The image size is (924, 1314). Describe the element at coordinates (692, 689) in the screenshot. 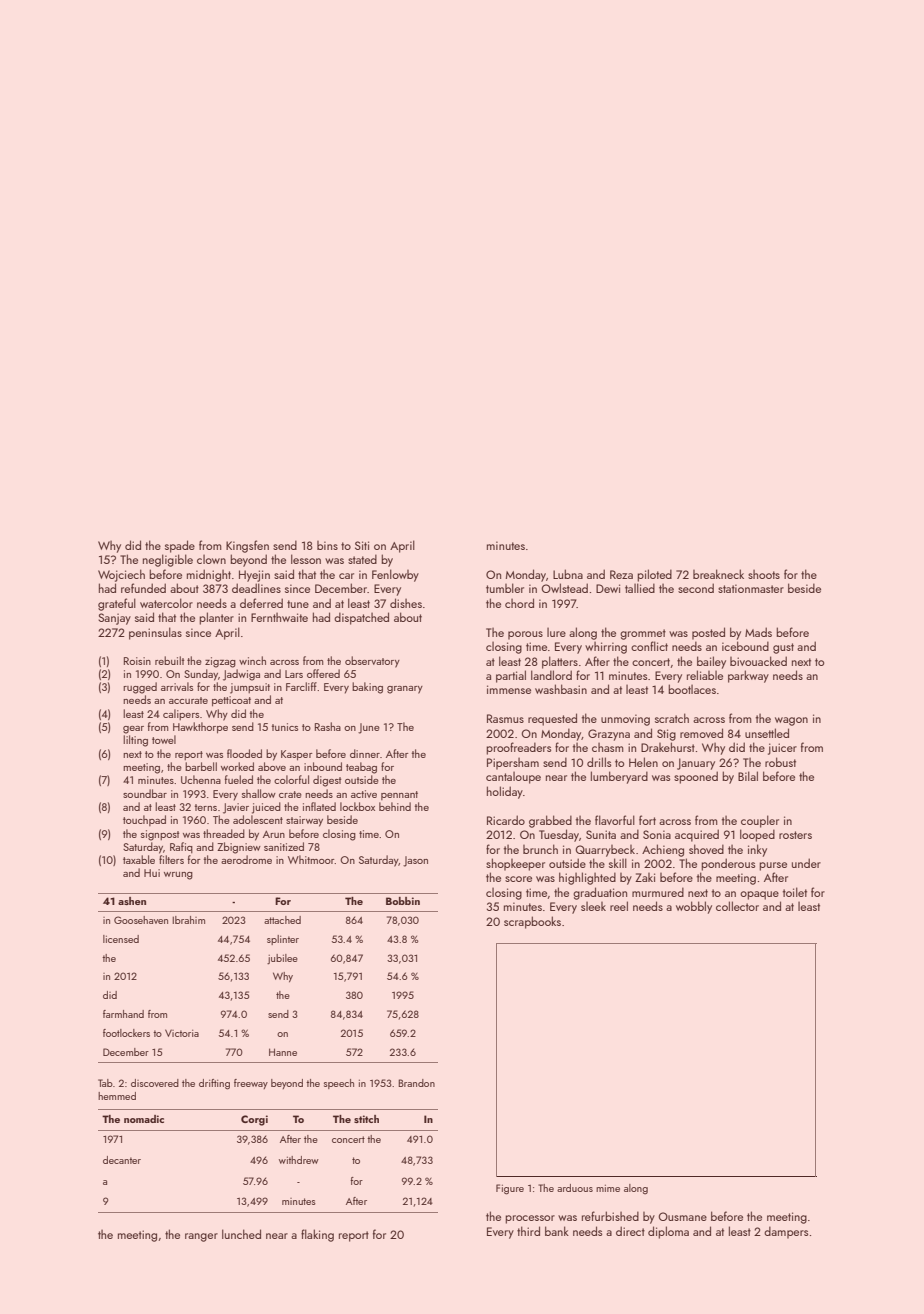

I see `bootlaces` at that location.
